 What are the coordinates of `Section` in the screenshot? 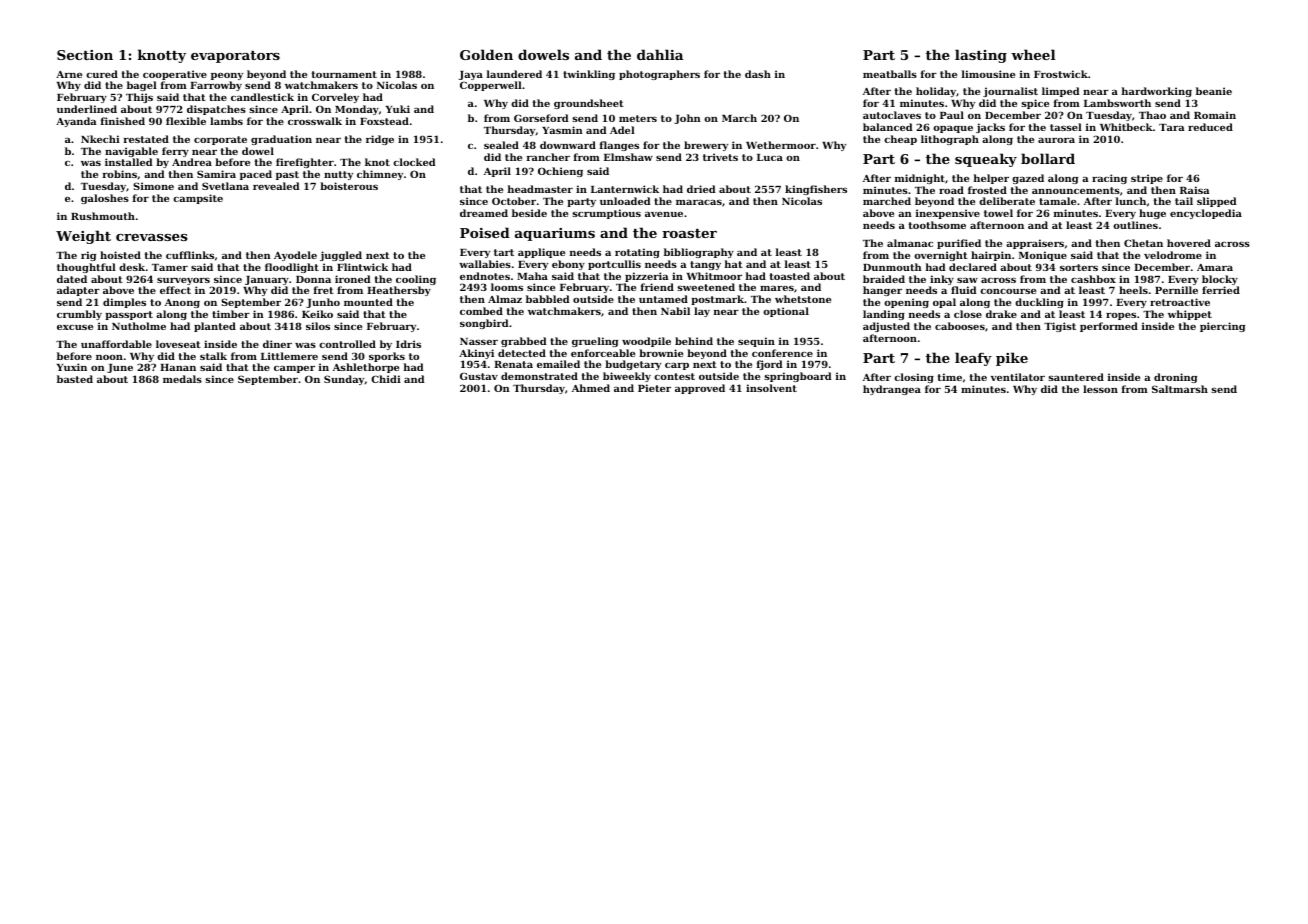 It's located at (85, 55).
